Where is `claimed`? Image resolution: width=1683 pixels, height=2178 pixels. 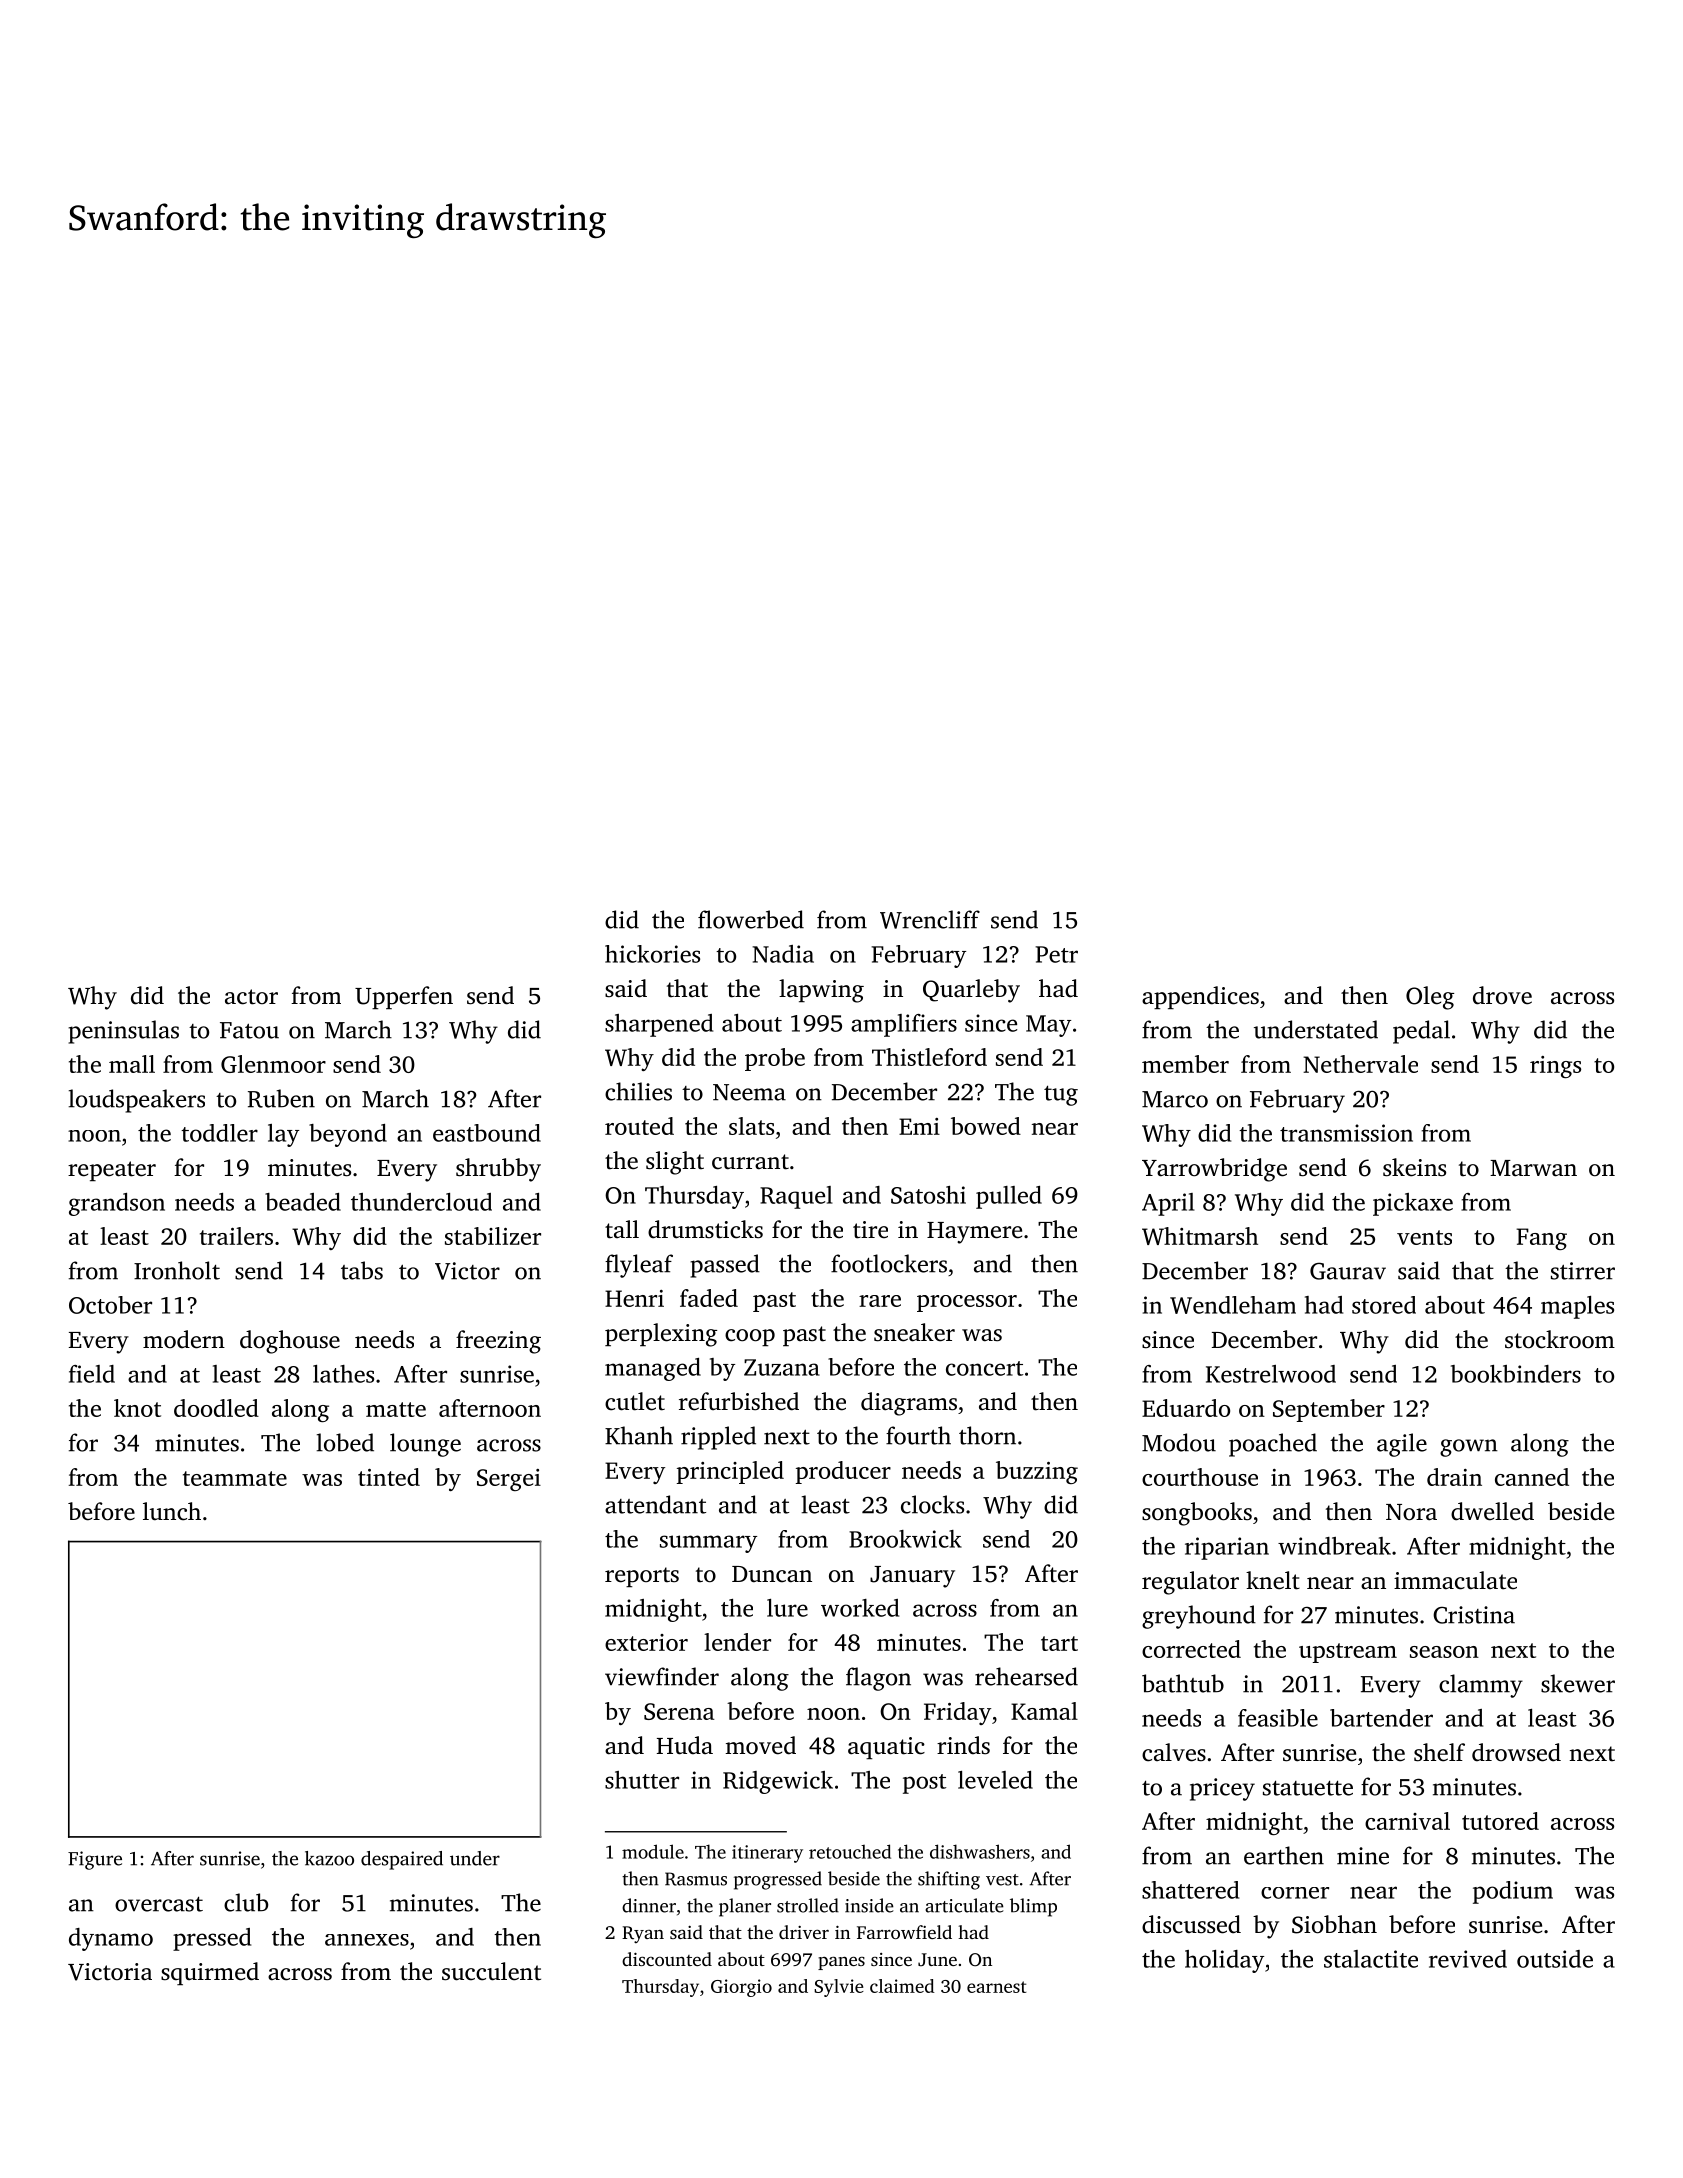
claimed is located at coordinates (902, 1986).
